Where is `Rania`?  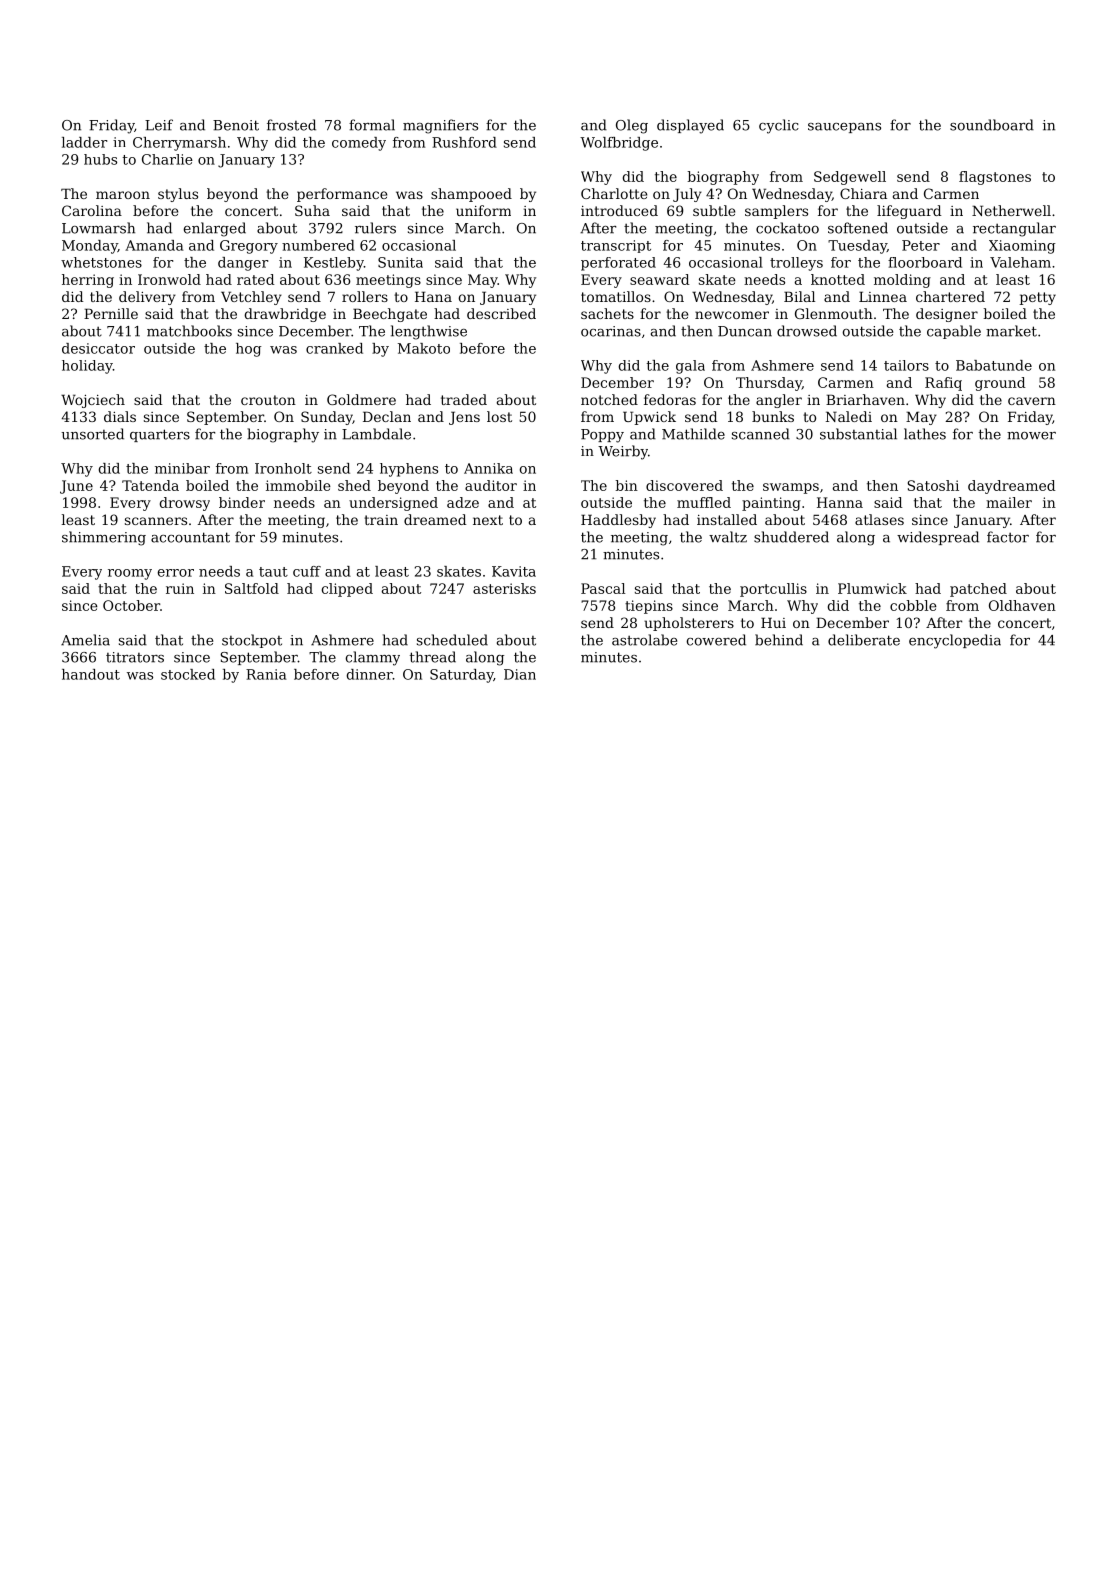
Rania is located at coordinates (266, 674).
